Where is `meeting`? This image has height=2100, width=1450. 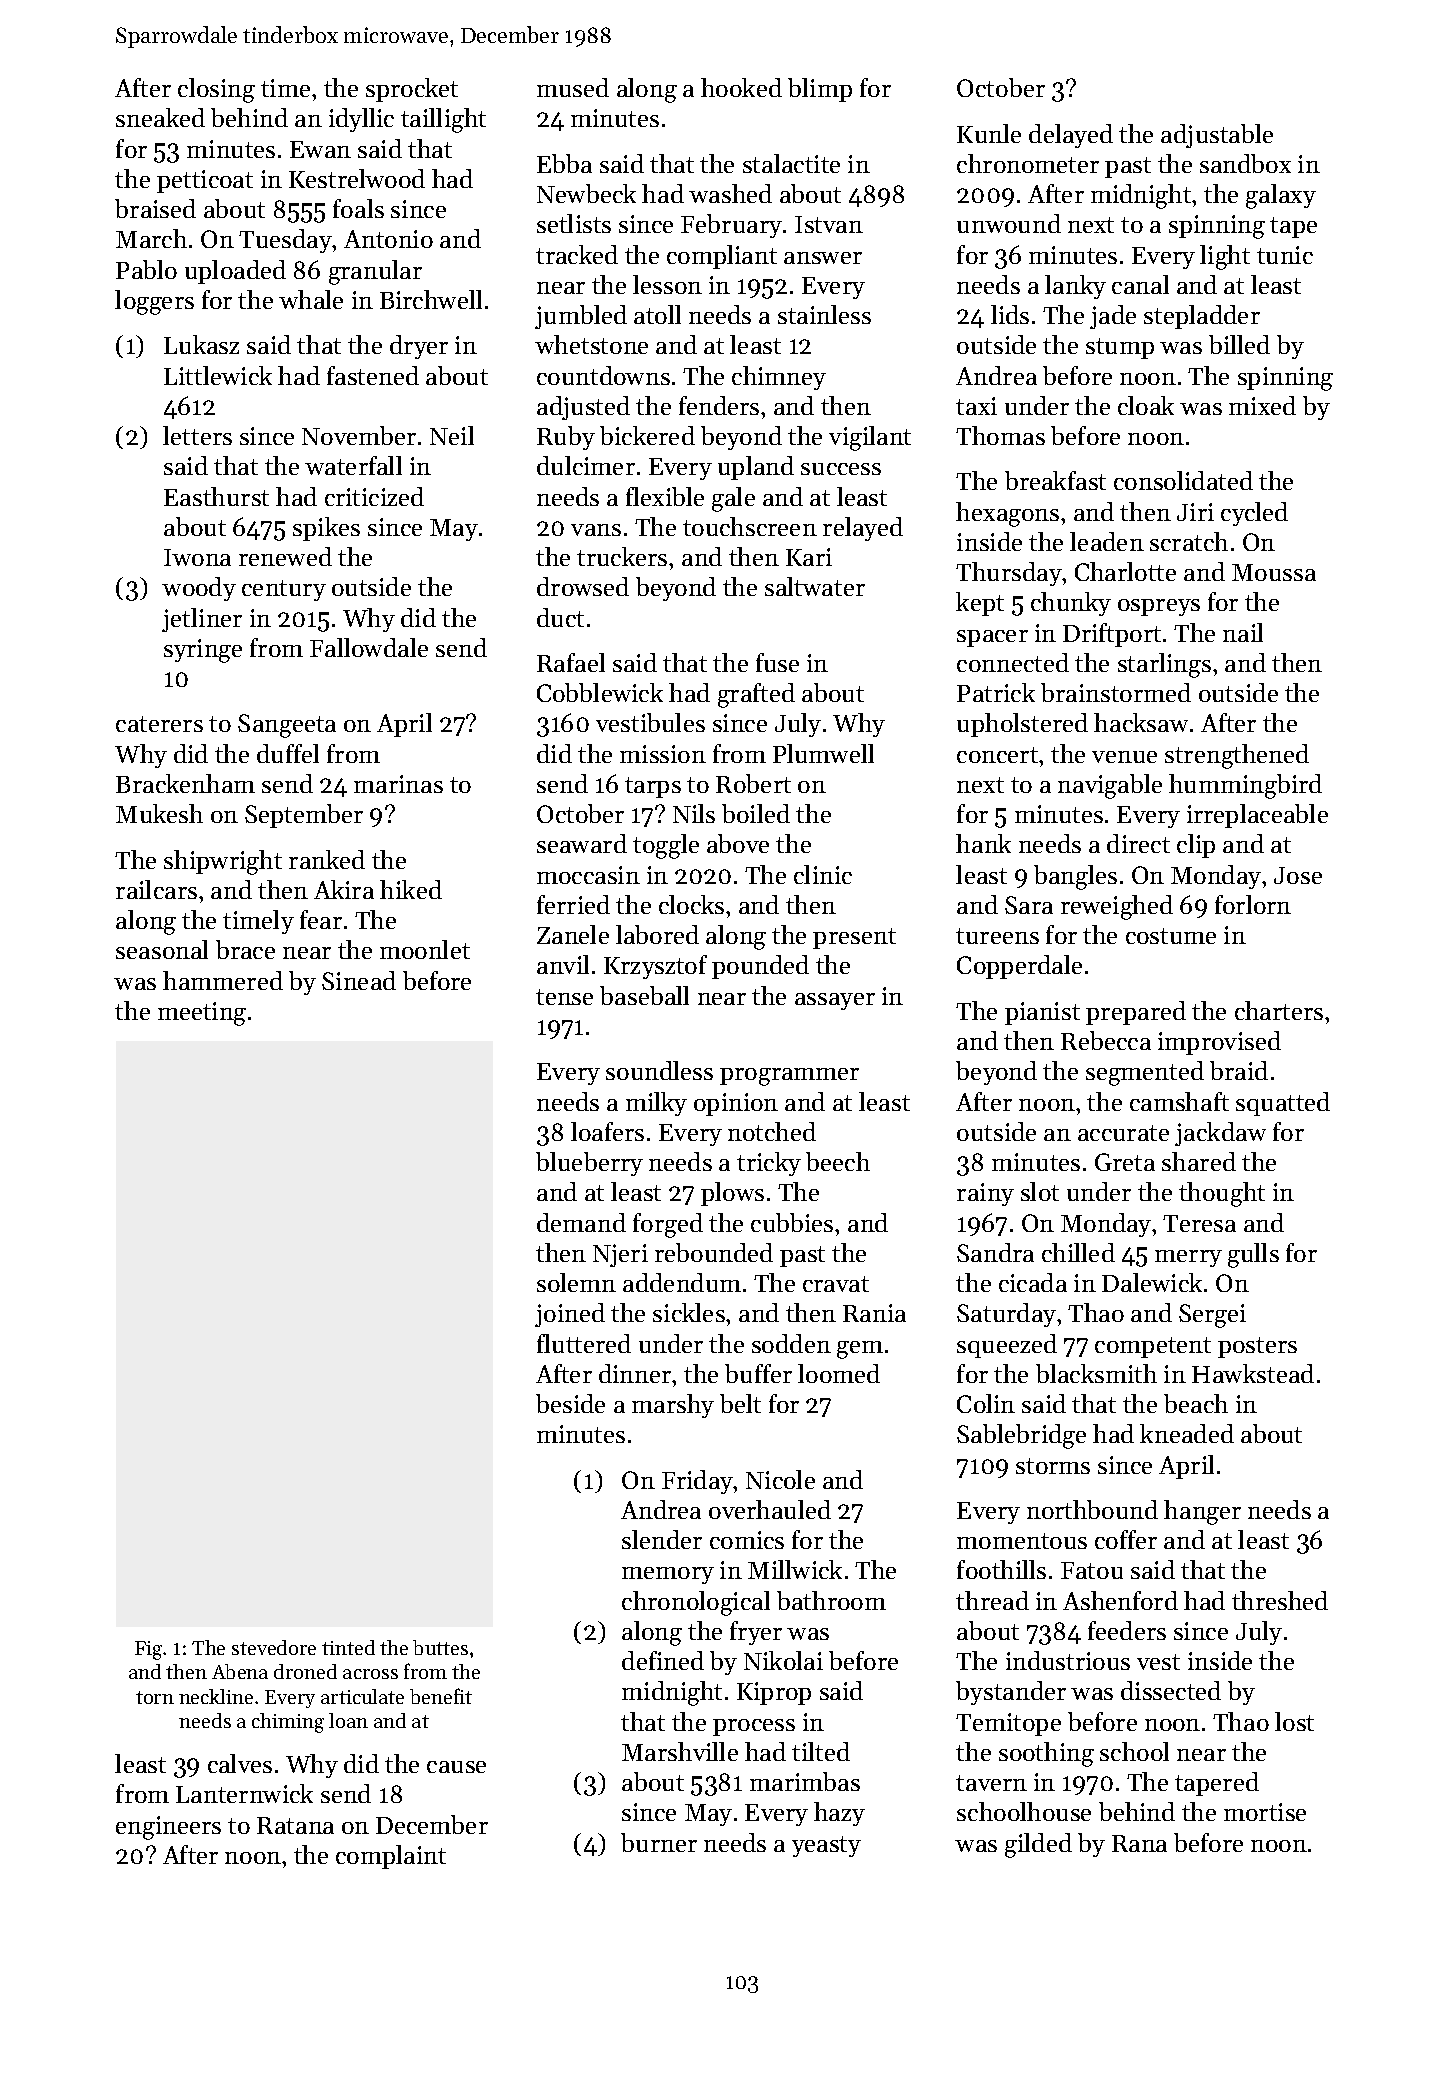
meeting is located at coordinates (202, 1014).
